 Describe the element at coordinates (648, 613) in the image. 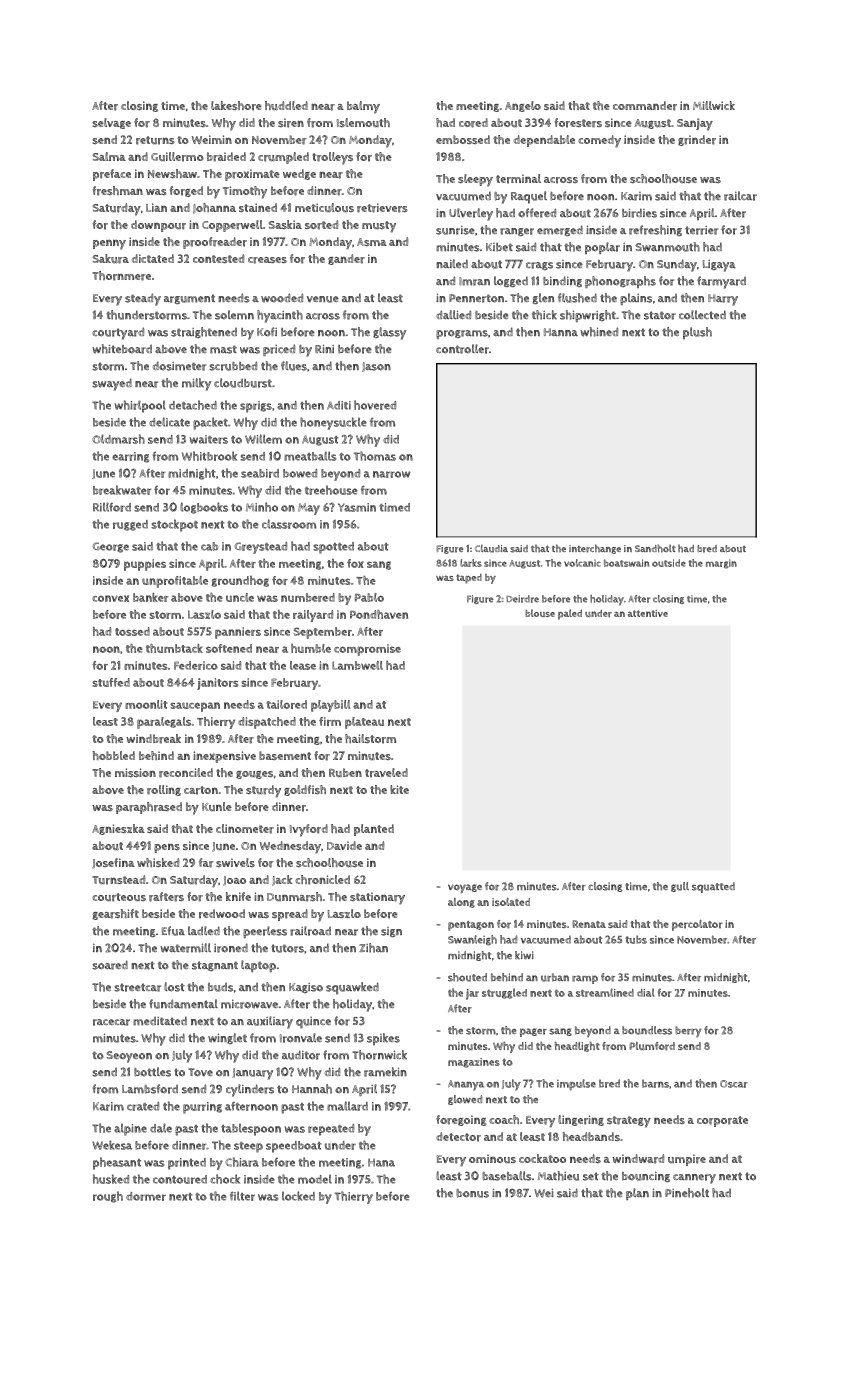

I see `attentive` at that location.
